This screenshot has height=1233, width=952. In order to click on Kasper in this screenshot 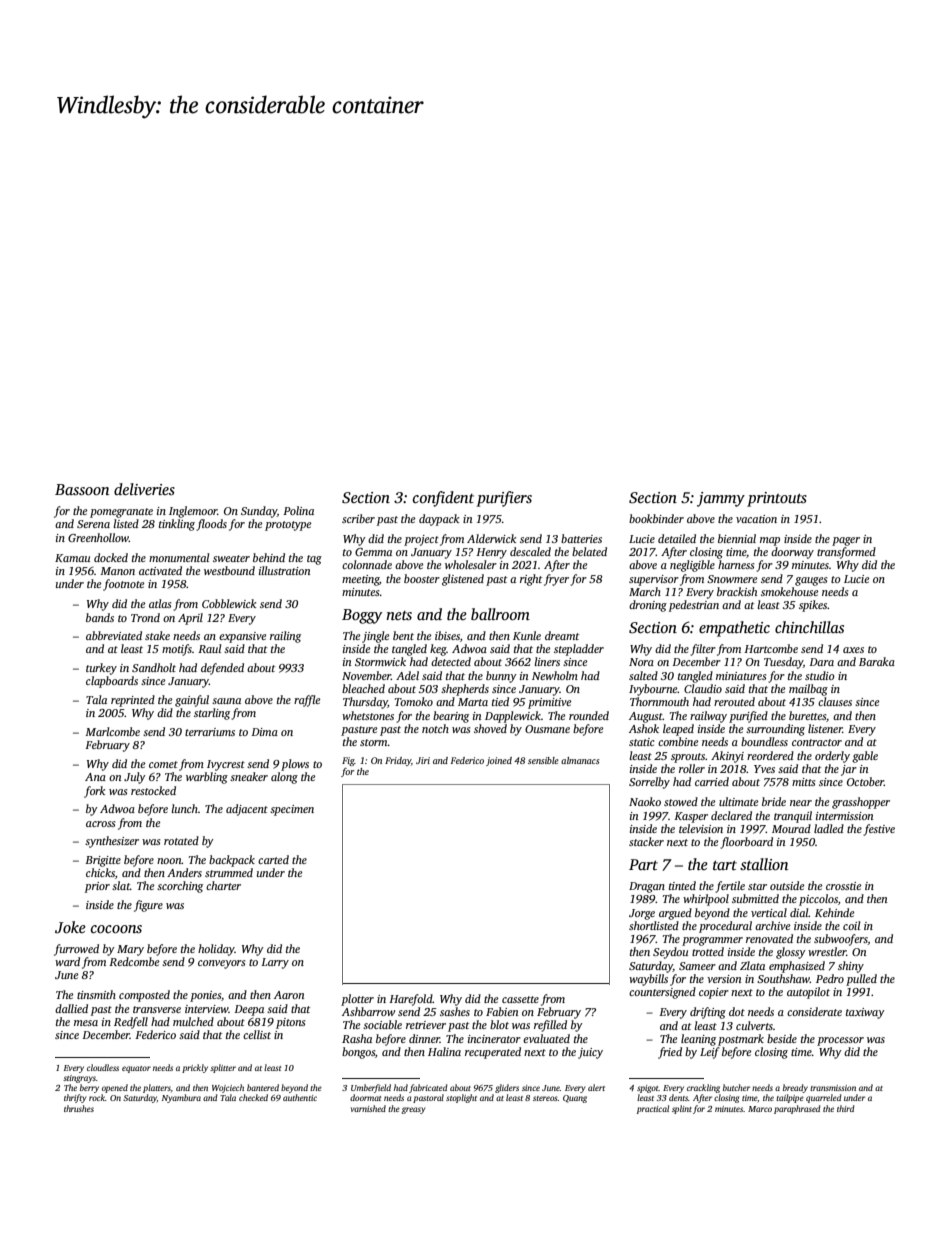, I will do `click(691, 817)`.
